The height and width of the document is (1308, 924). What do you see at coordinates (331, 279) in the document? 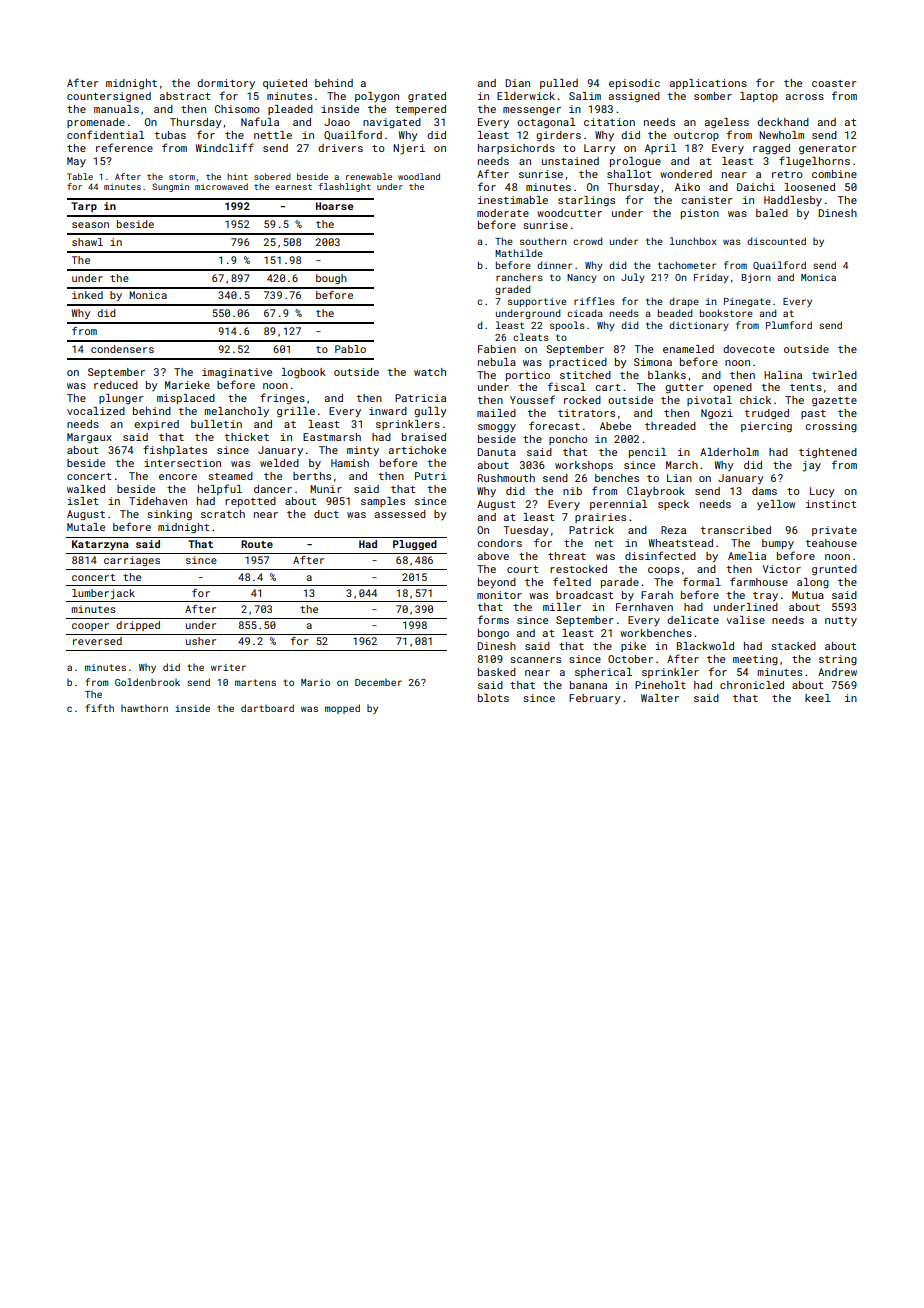
I see `bough` at bounding box center [331, 279].
